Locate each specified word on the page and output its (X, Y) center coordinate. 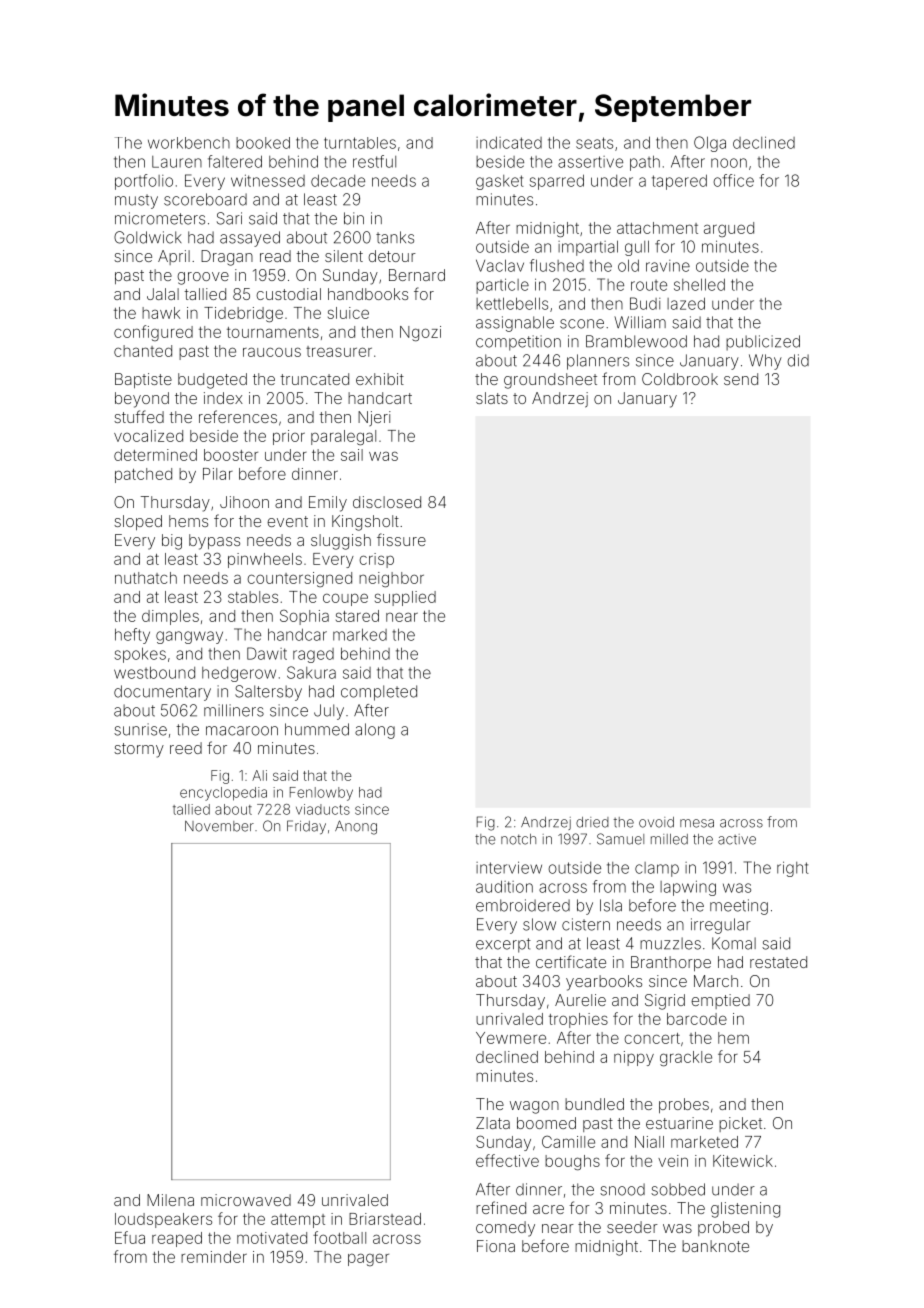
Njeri (374, 418)
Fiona (496, 1246)
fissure (401, 539)
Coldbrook (680, 379)
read (275, 256)
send (741, 379)
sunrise (140, 729)
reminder (214, 1257)
